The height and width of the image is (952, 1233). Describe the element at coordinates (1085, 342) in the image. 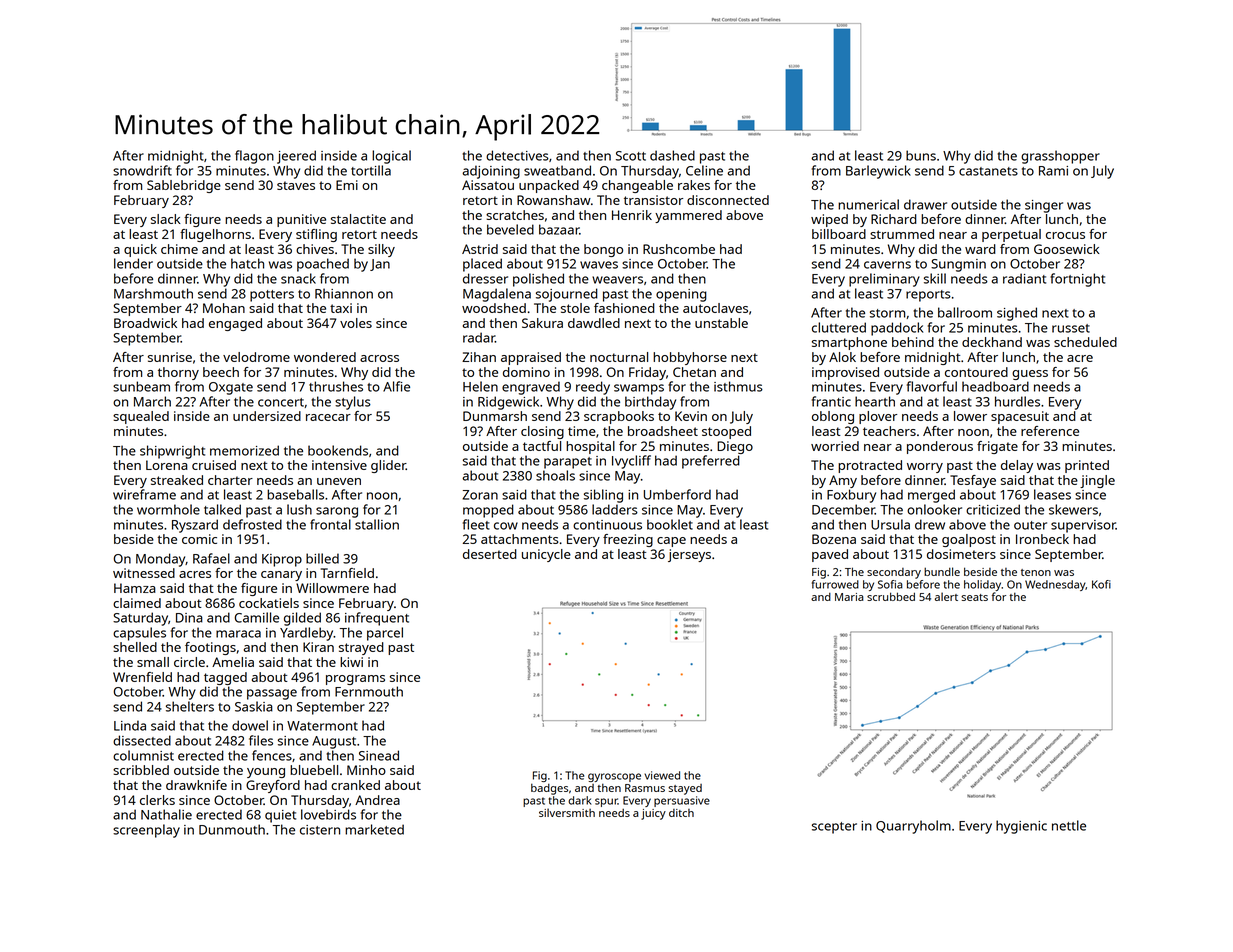

I see `scheduled` at that location.
